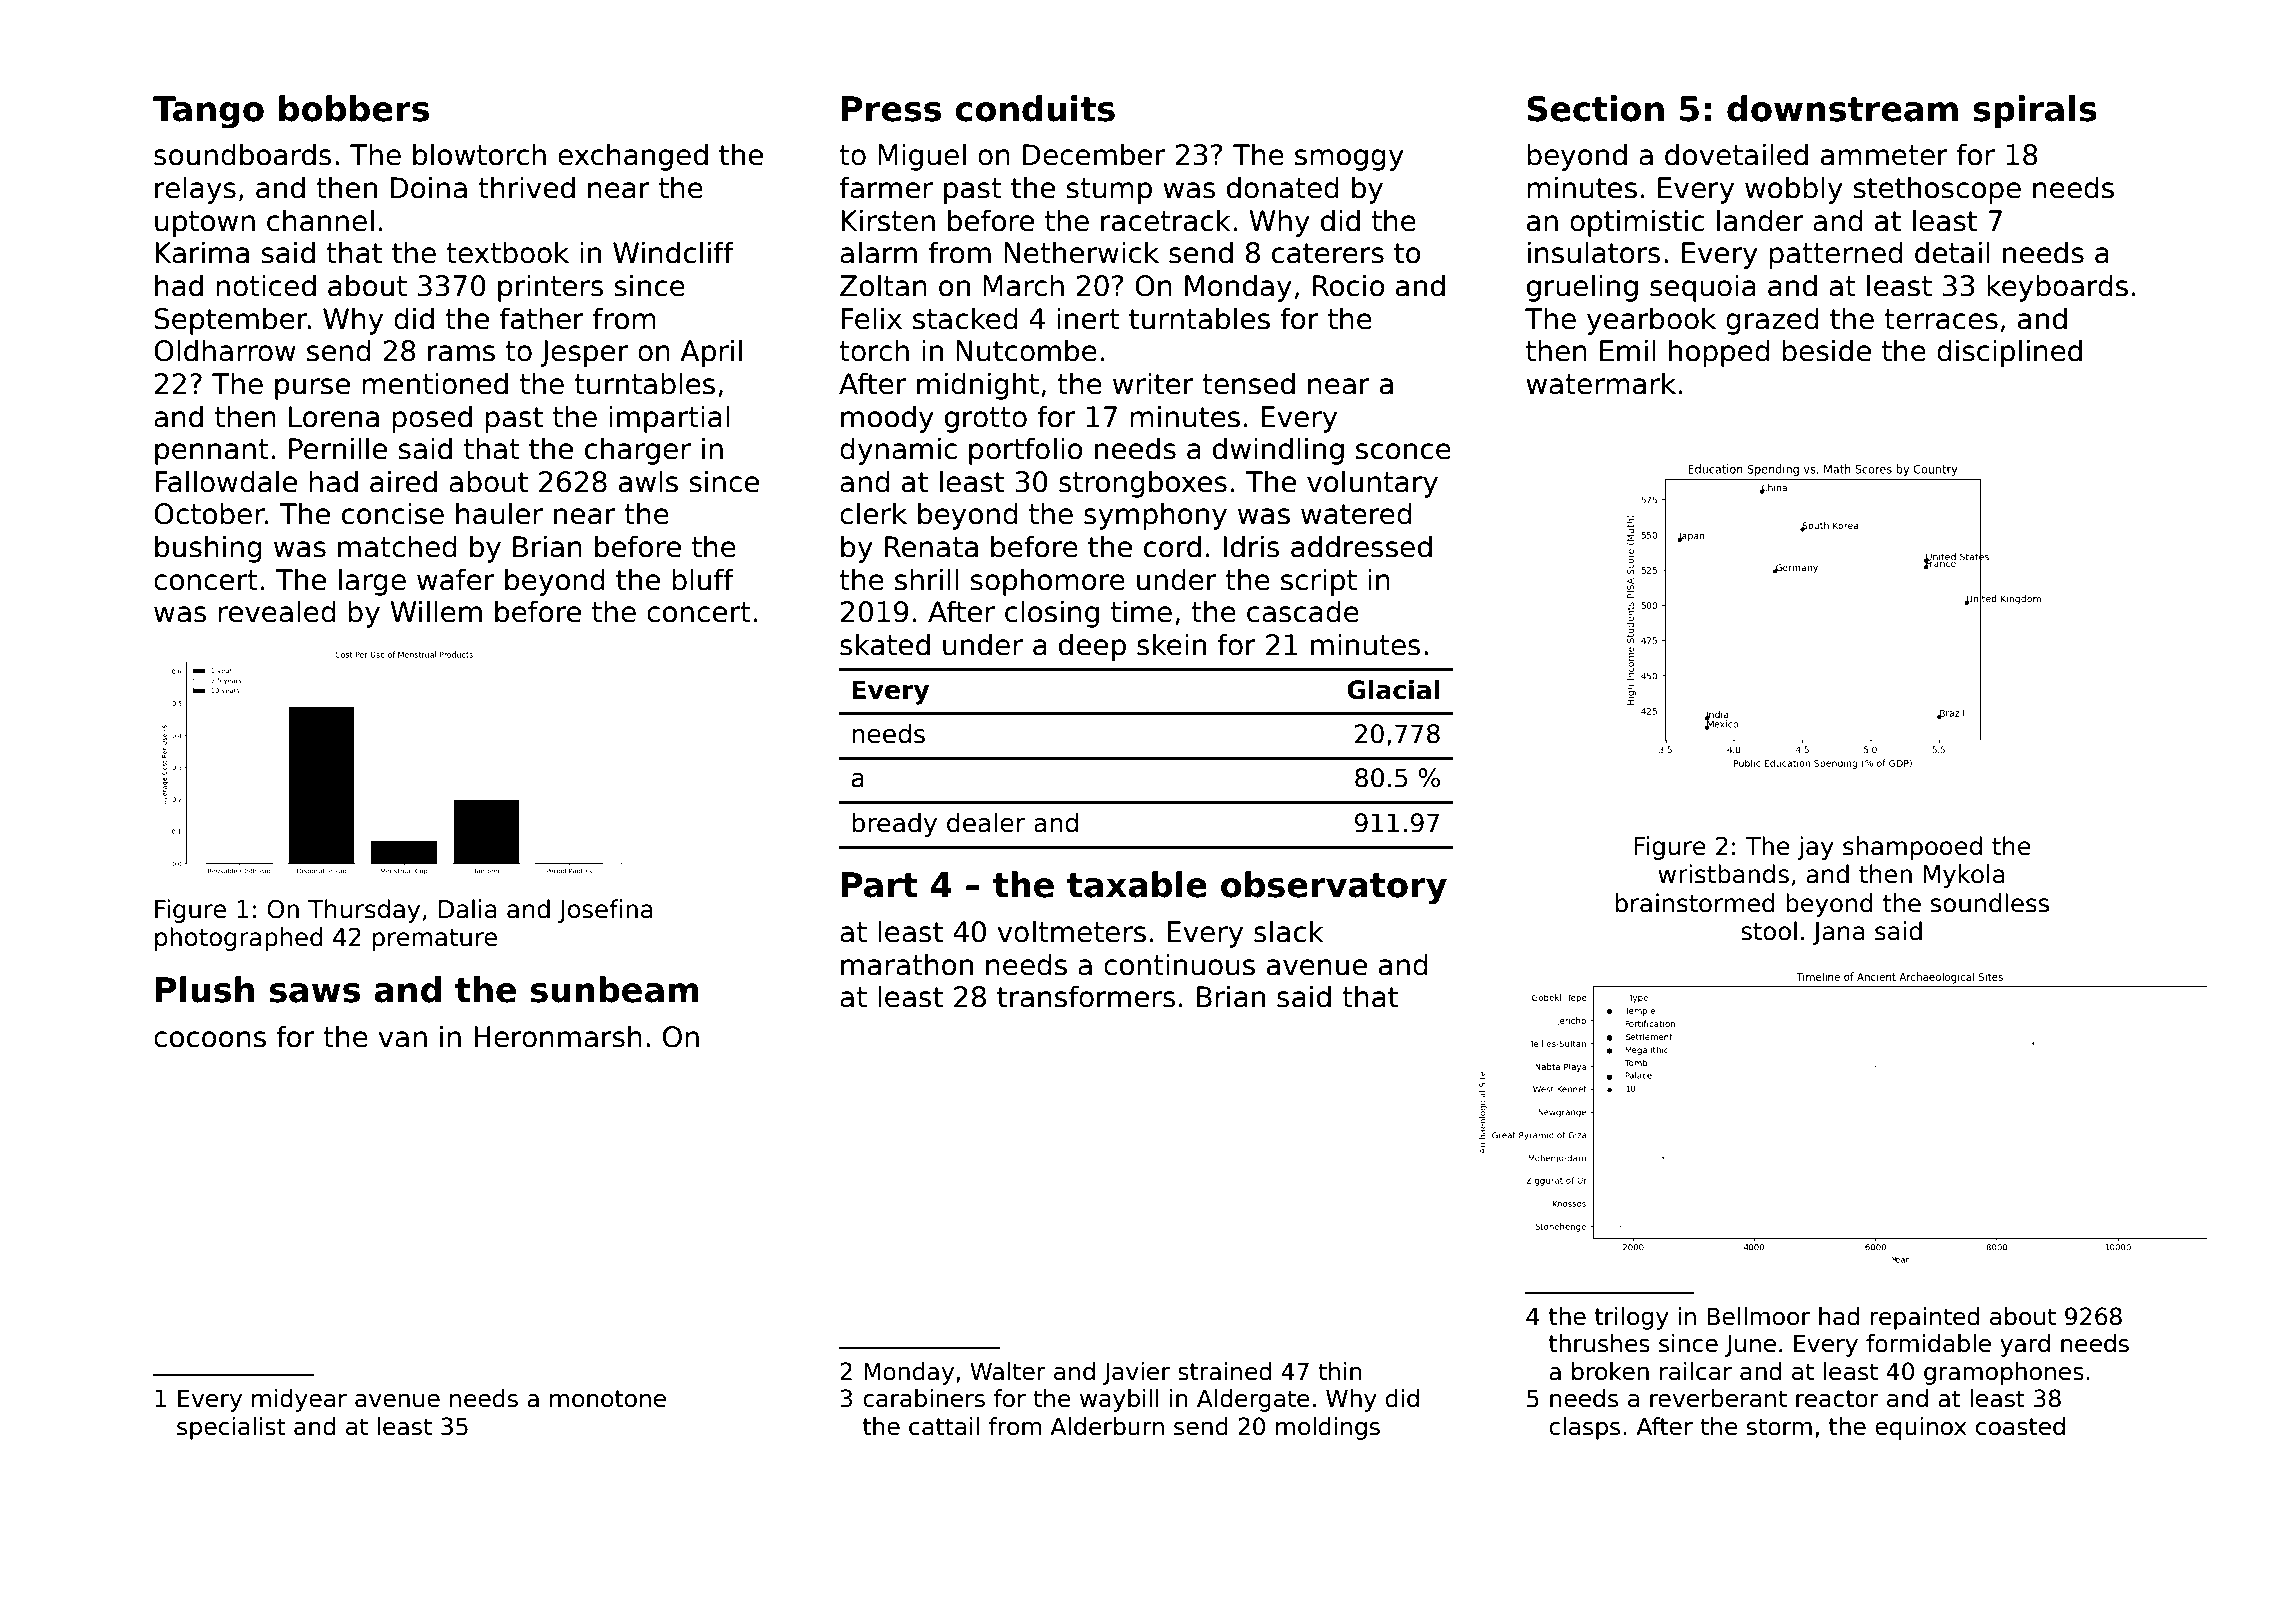 The height and width of the screenshot is (1620, 2292). I want to click on revealed, so click(277, 611).
